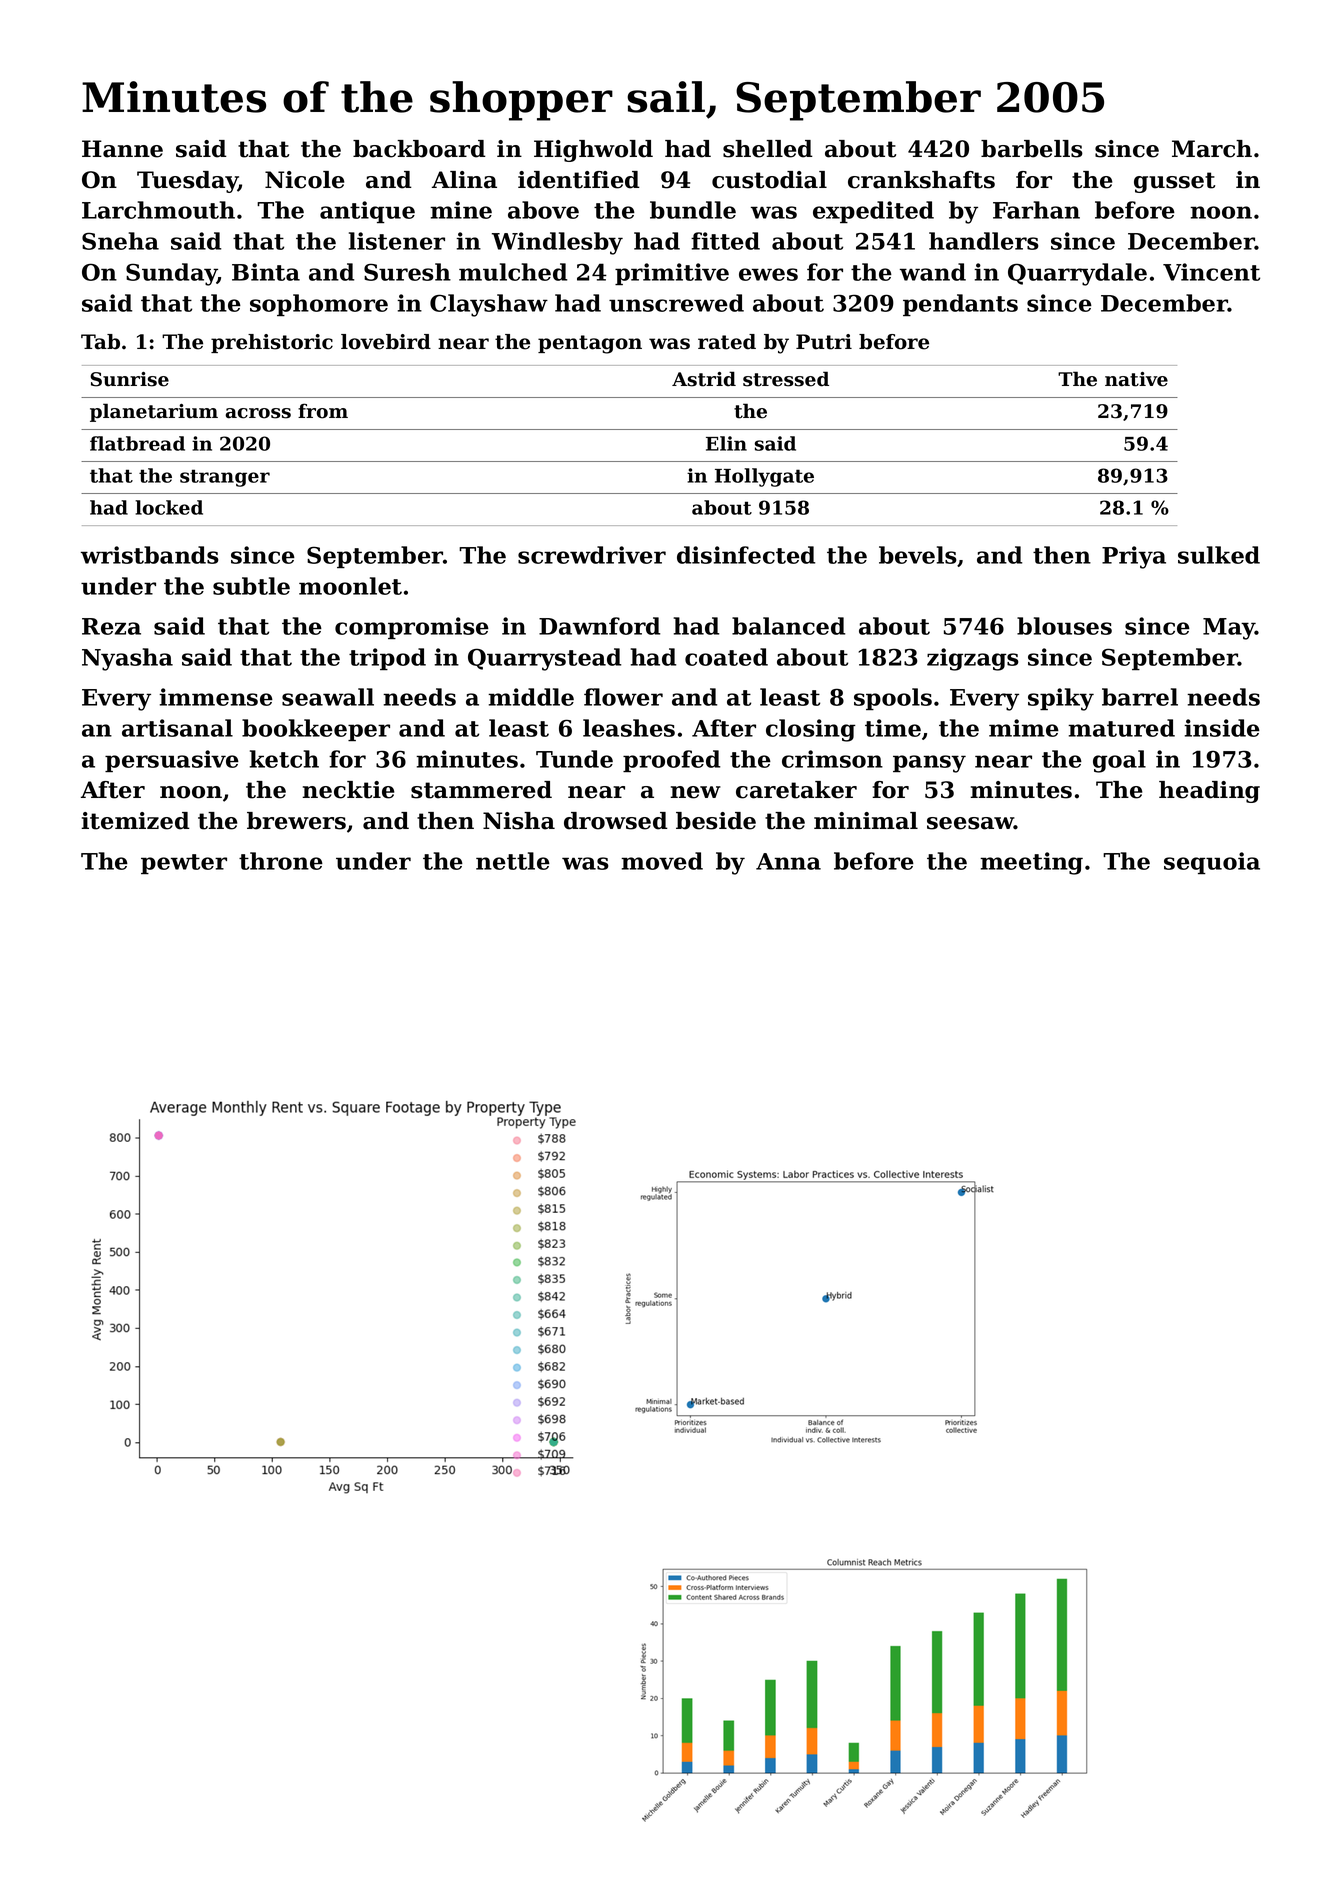 The height and width of the document is (1898, 1342). I want to click on Tunde, so click(574, 759).
